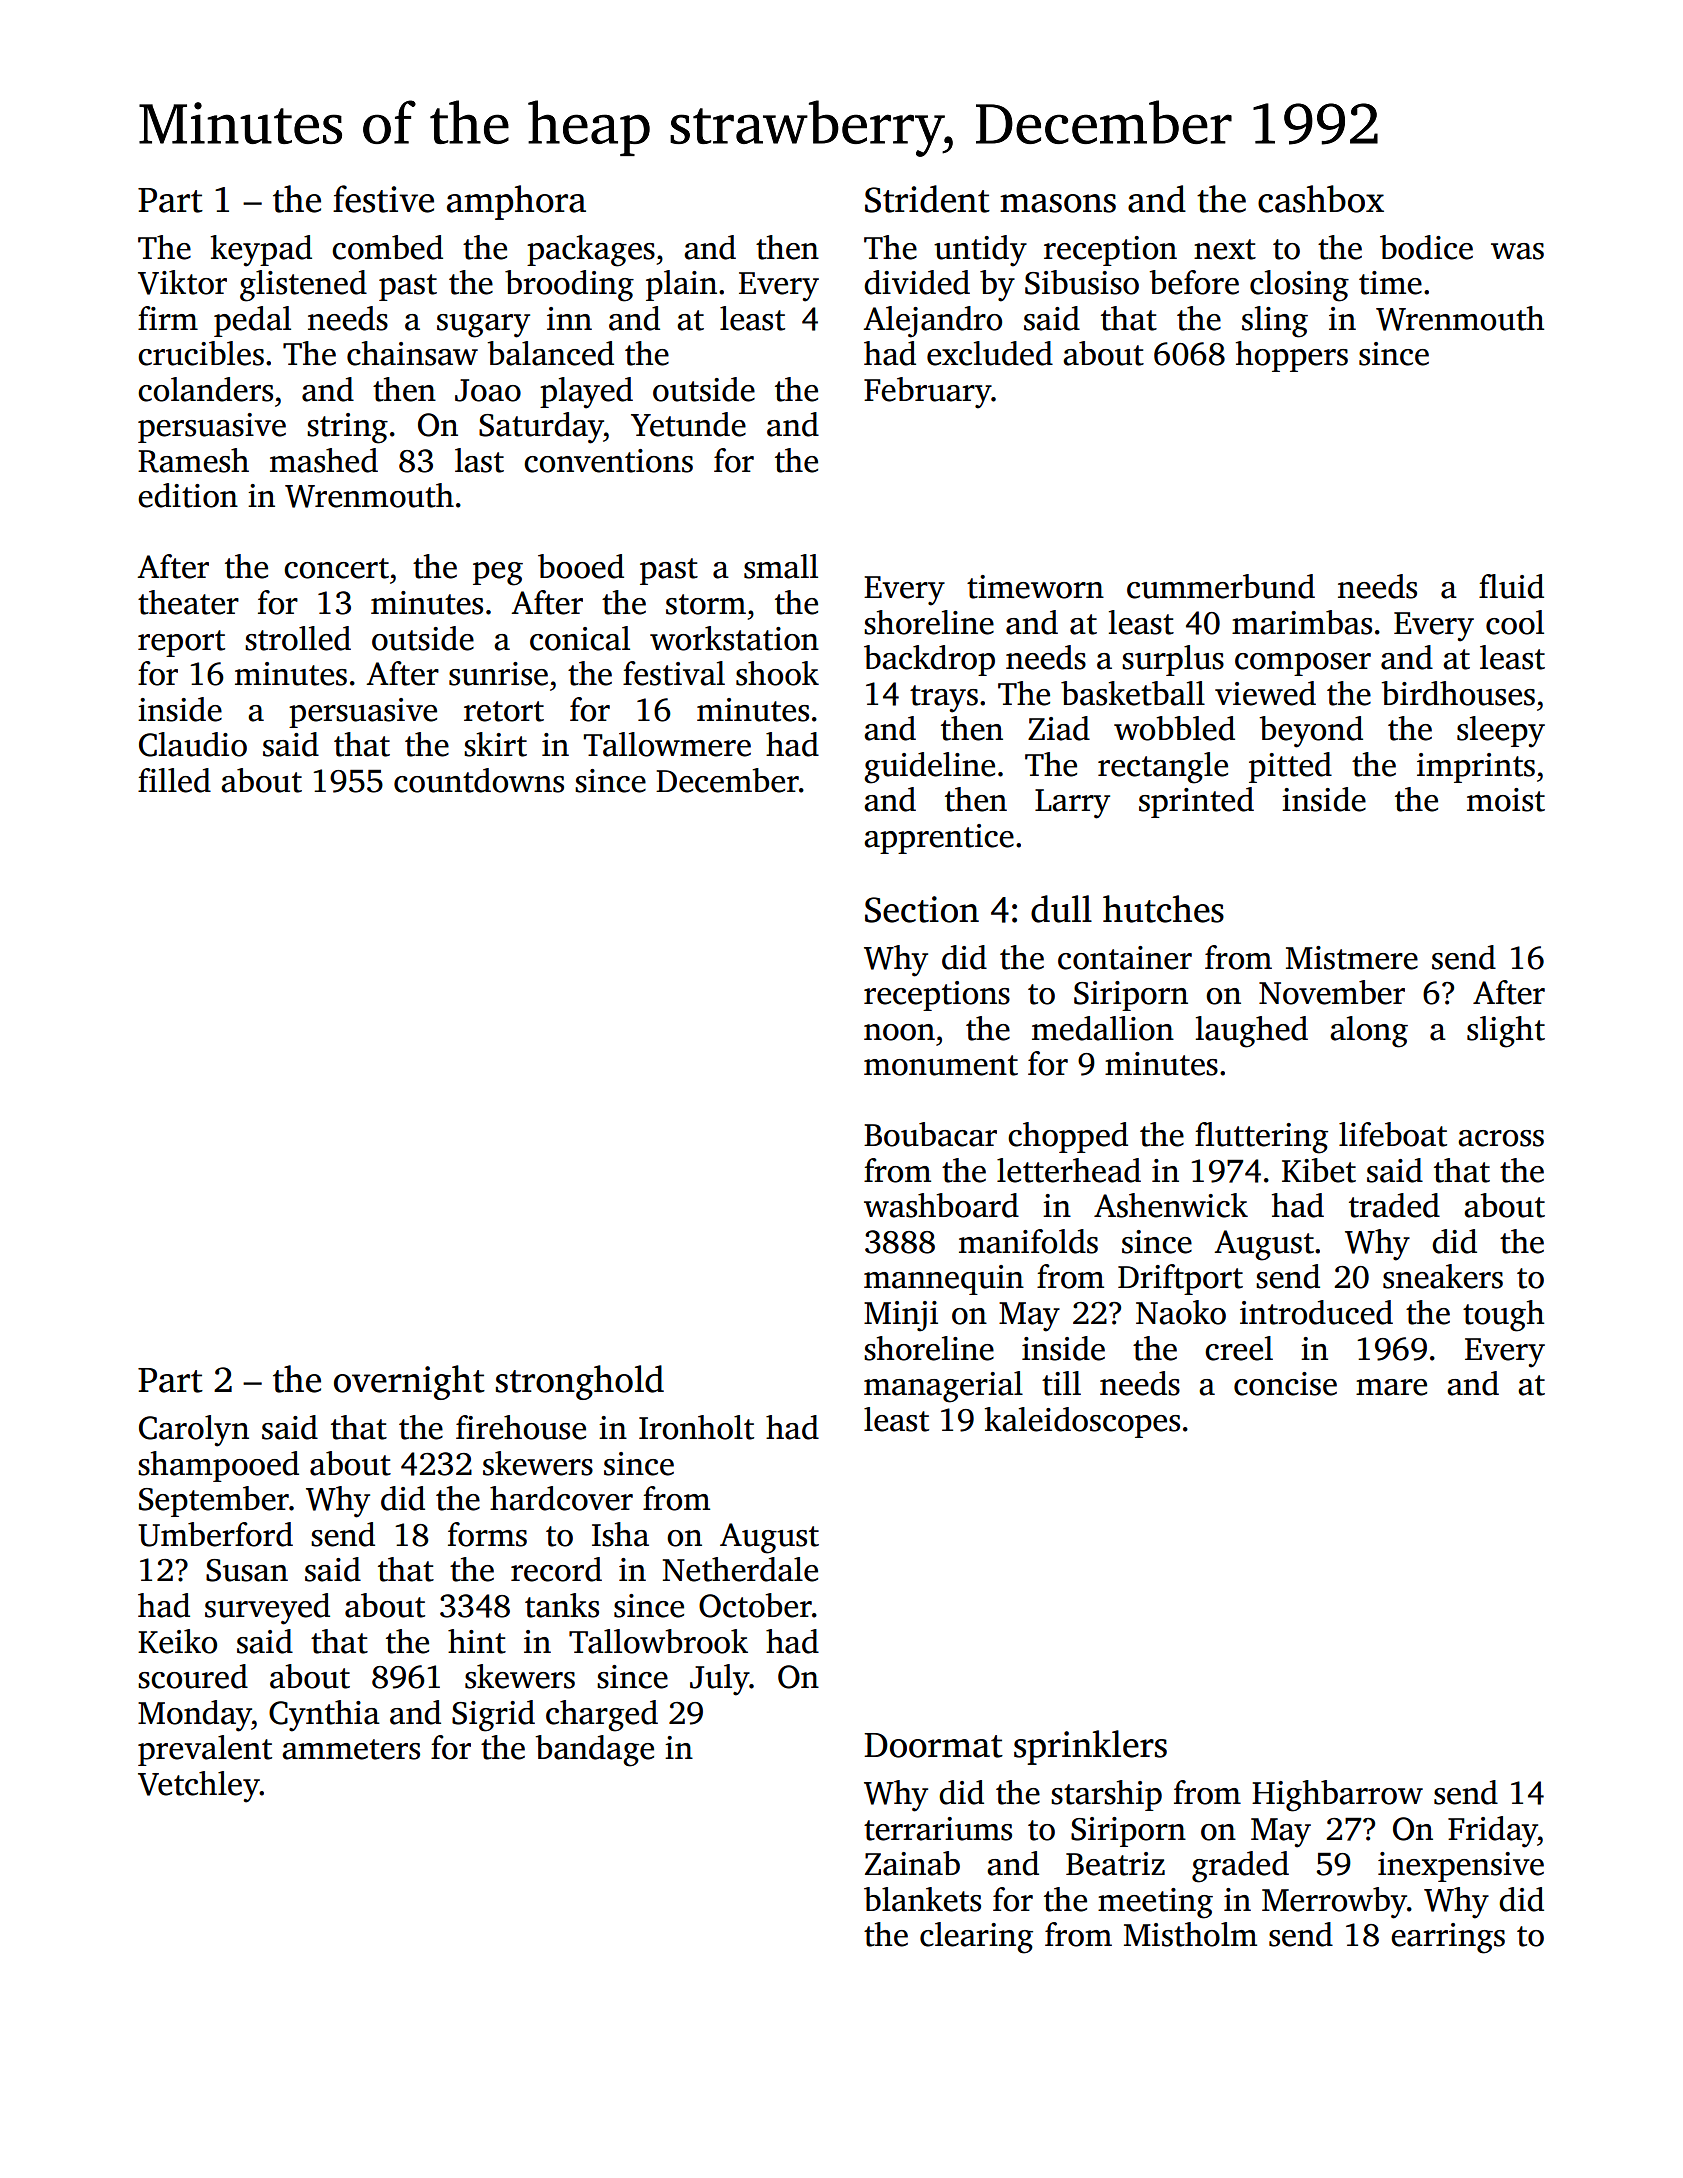 This page has height=2178, width=1683. Describe the element at coordinates (1133, 693) in the page. I see `basketball` at that location.
